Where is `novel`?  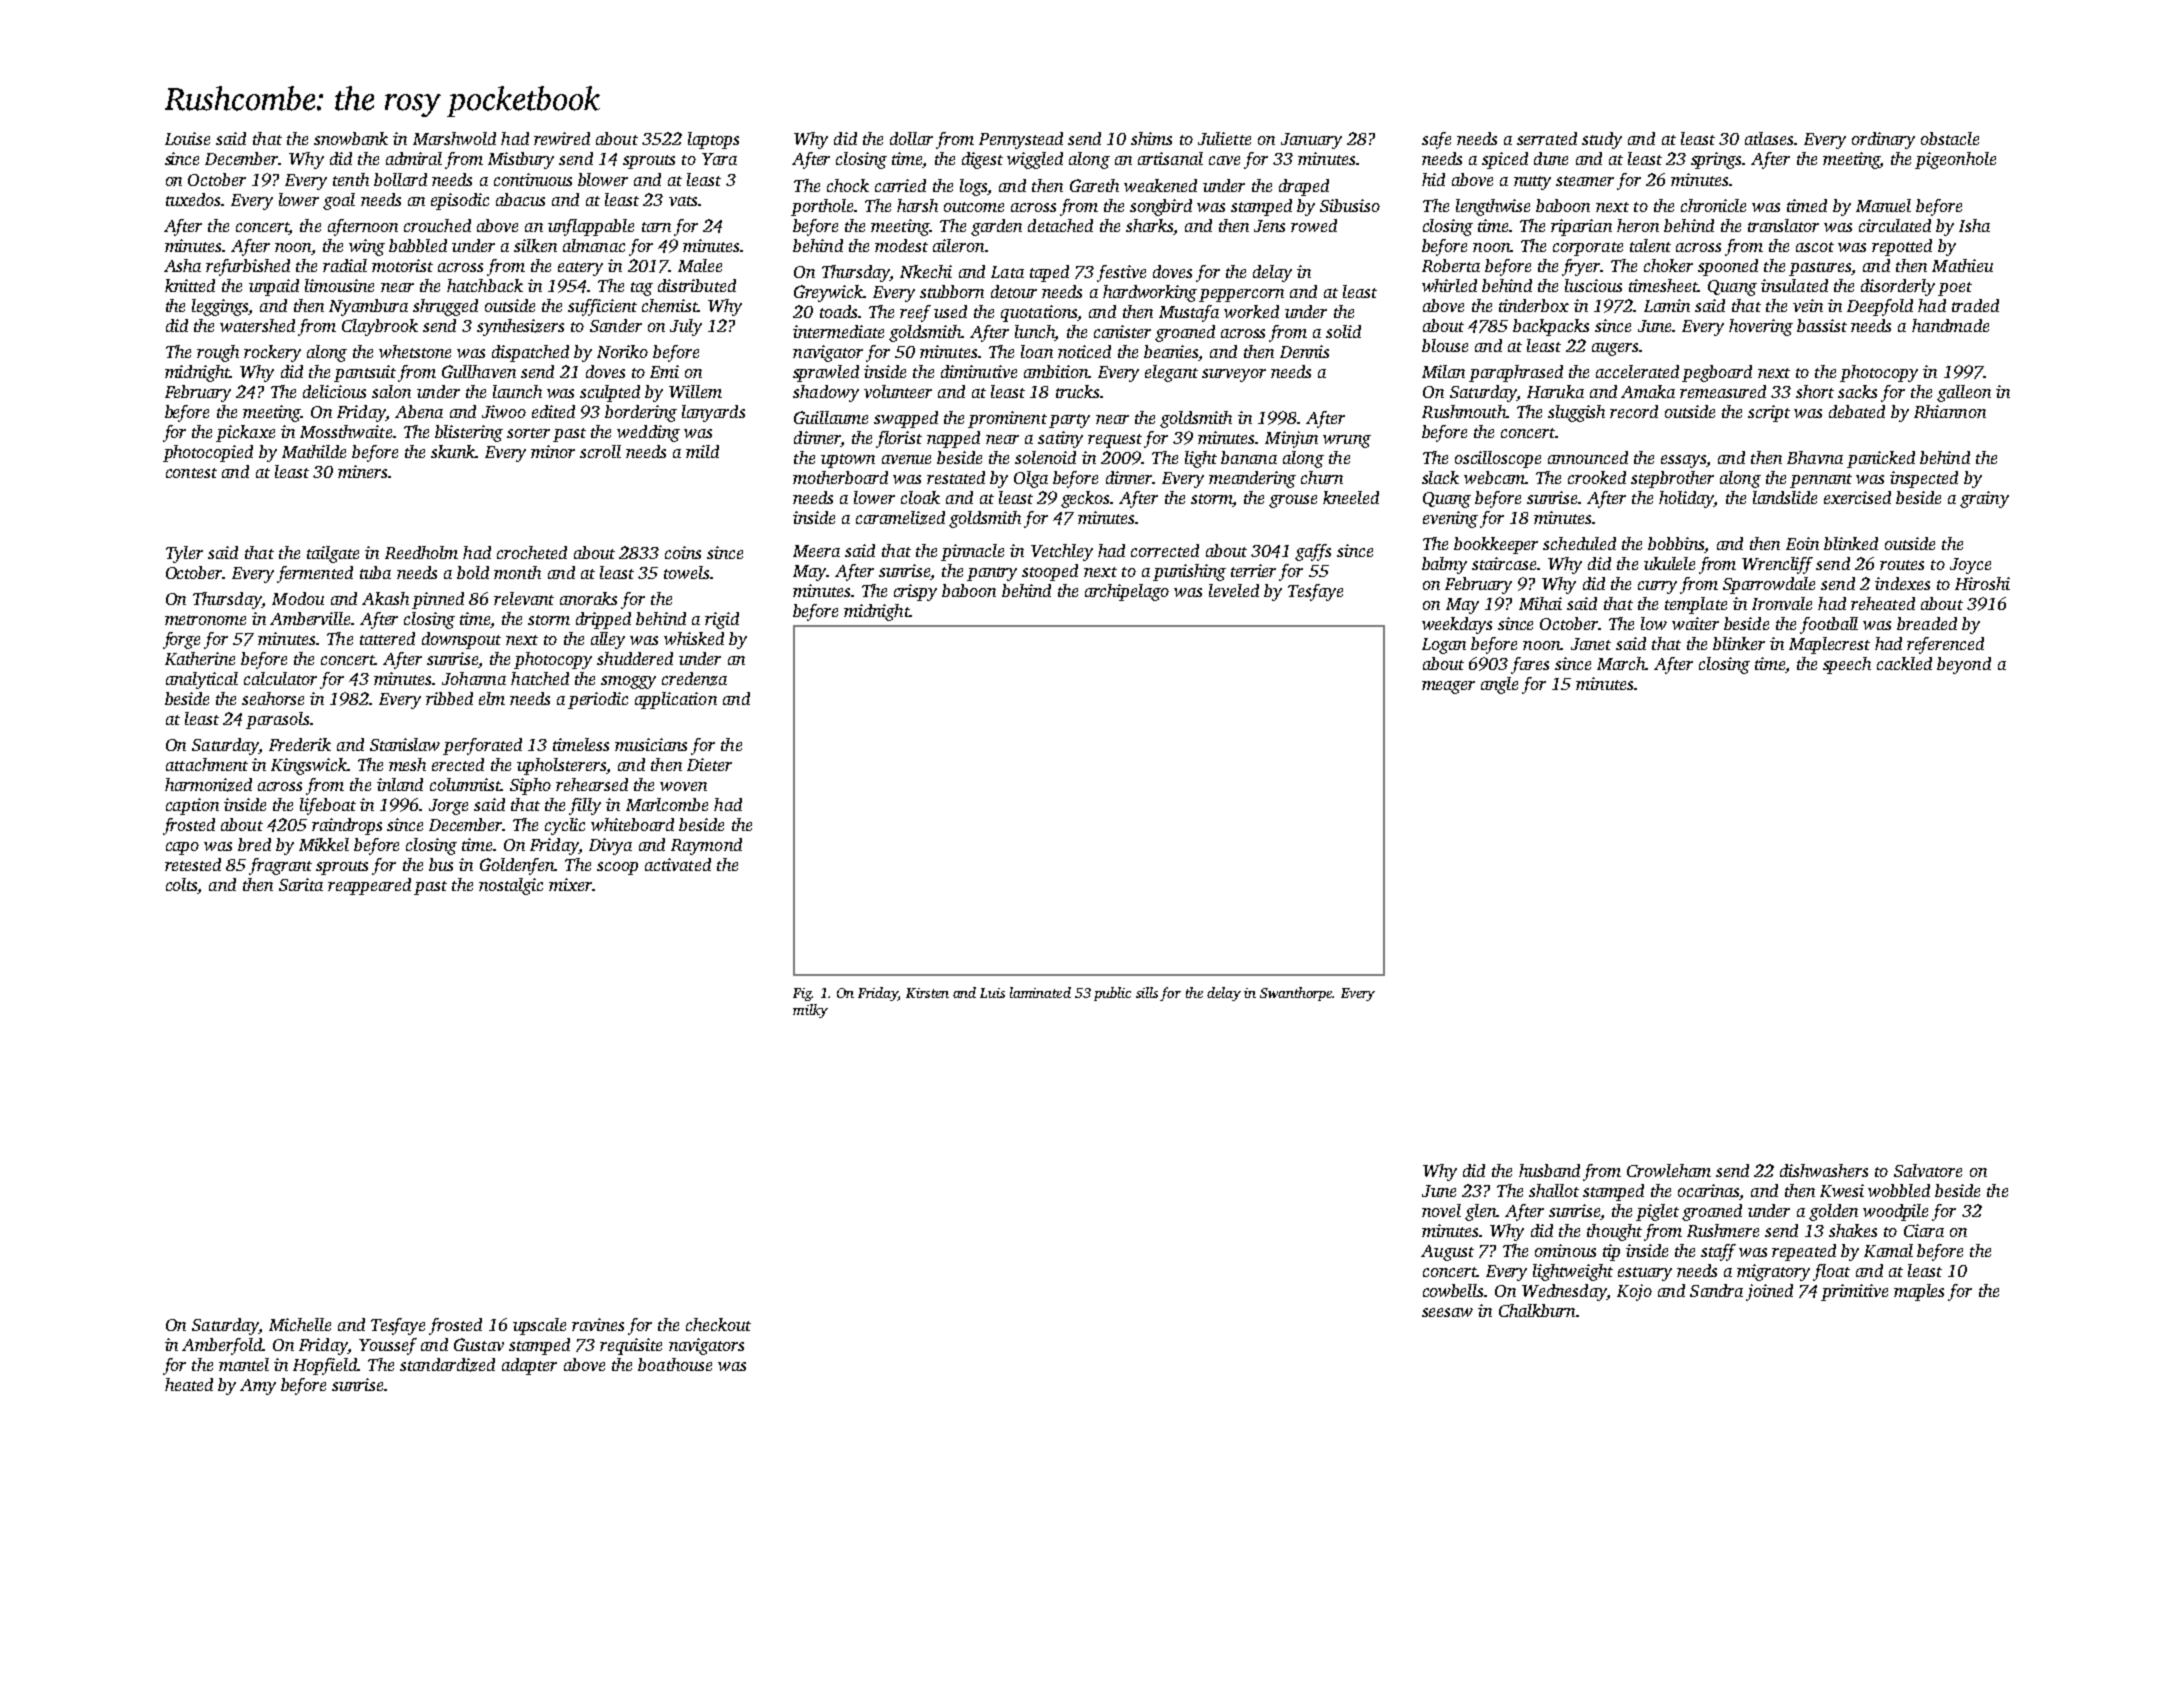 novel is located at coordinates (1441, 1210).
